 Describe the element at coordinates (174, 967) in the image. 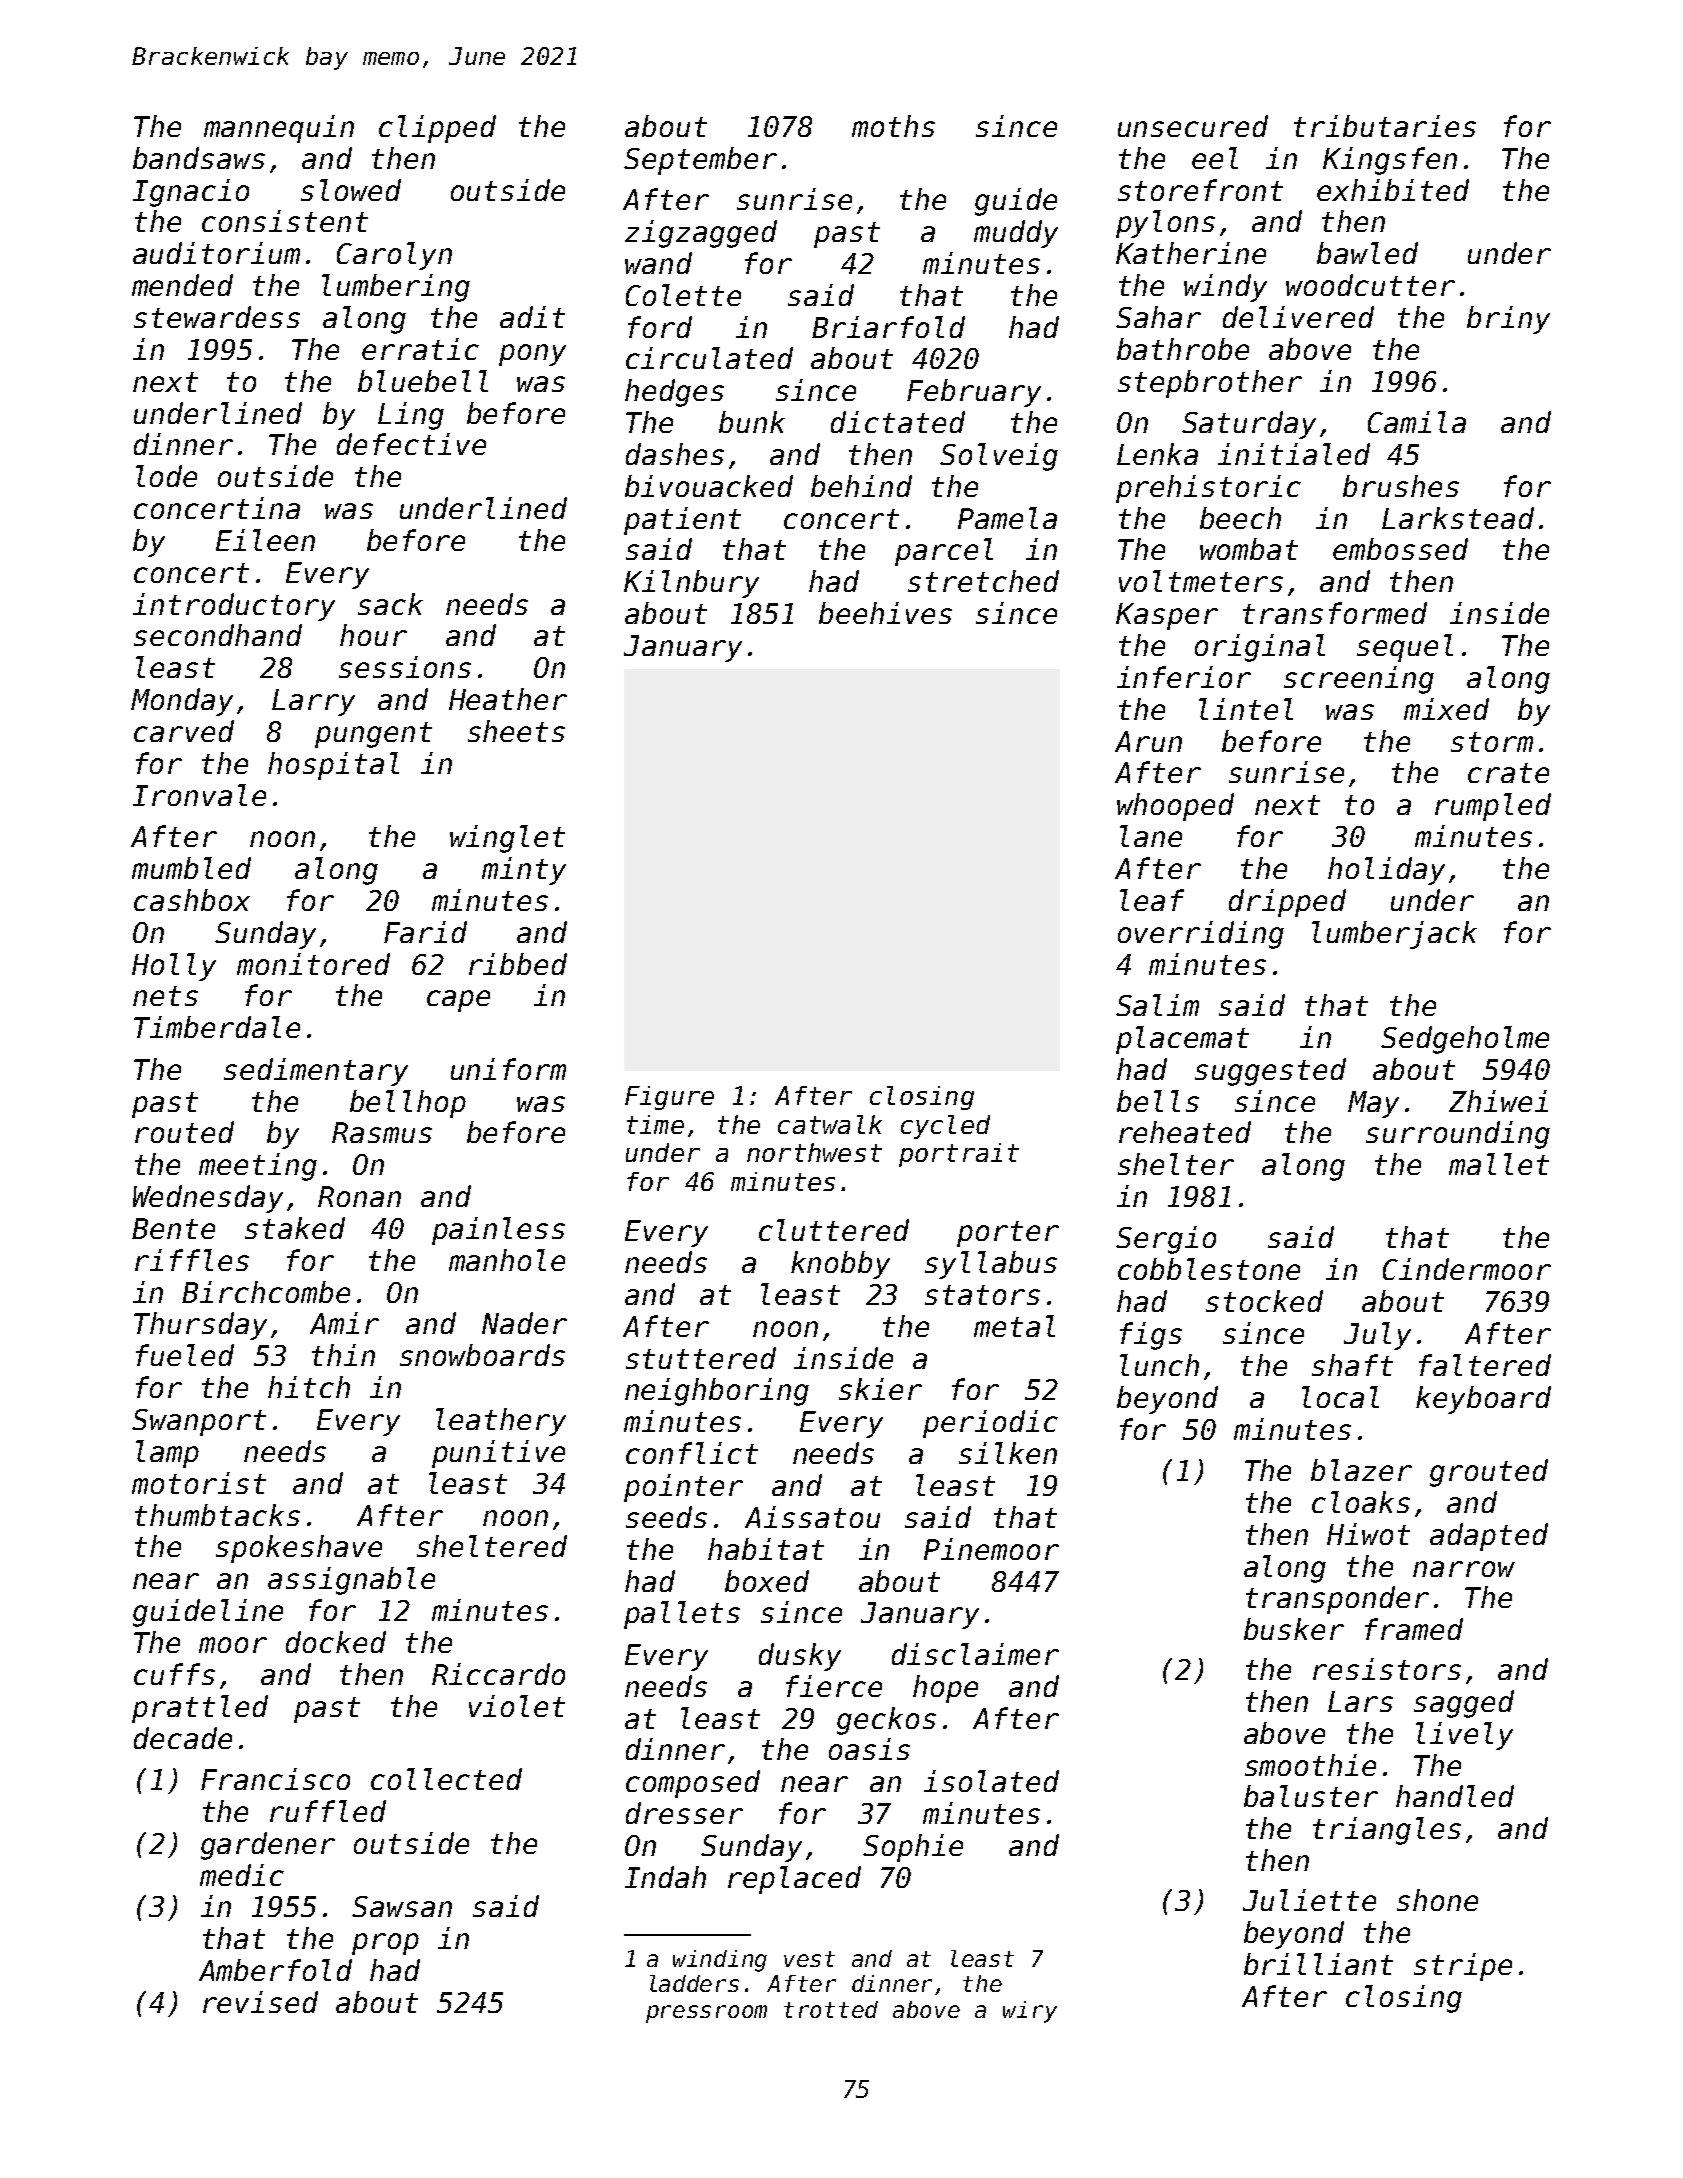

I see `Holly` at that location.
